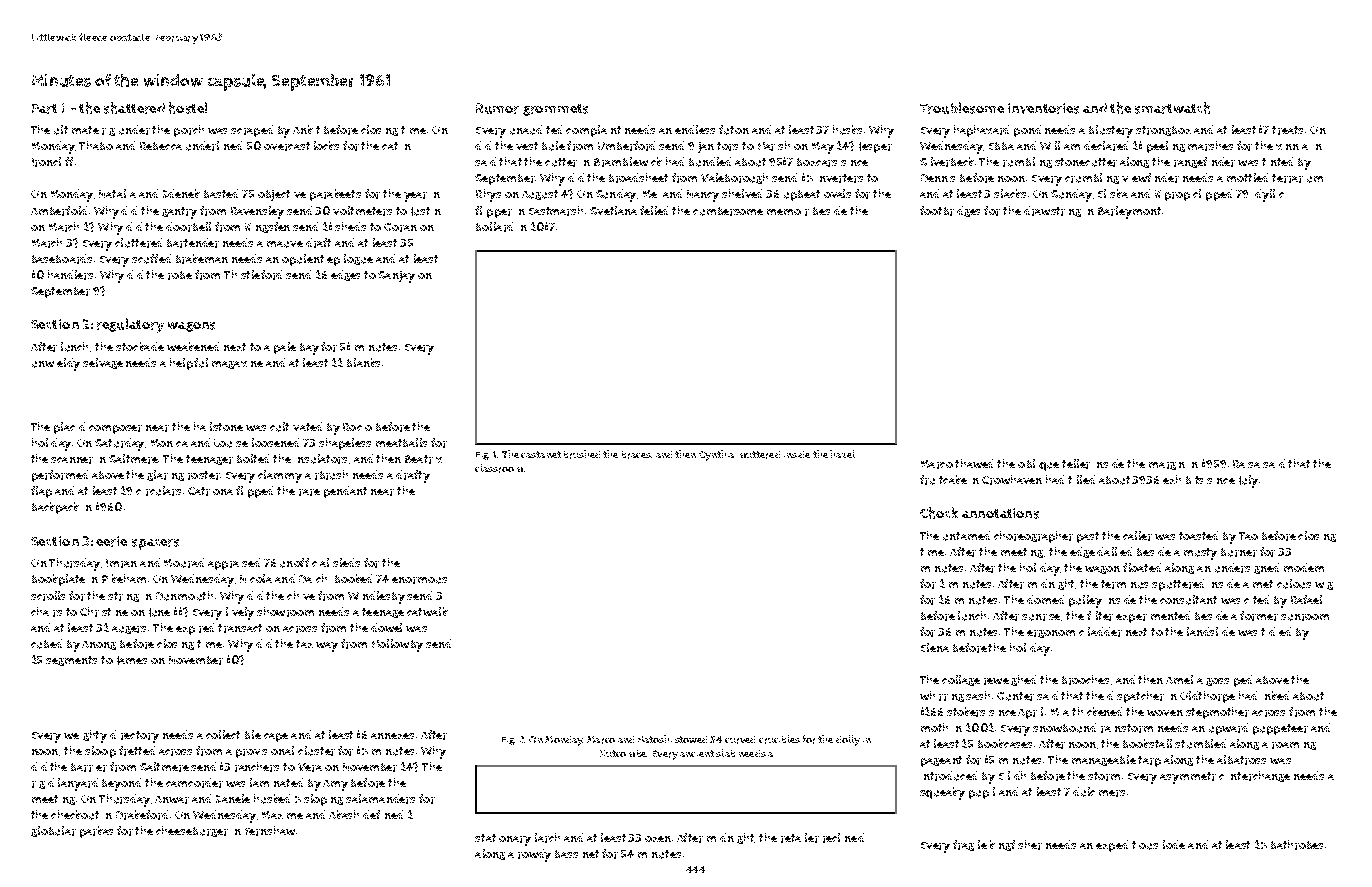 The height and width of the image is (887, 1372). What do you see at coordinates (218, 426) in the image?
I see `hailstone` at bounding box center [218, 426].
